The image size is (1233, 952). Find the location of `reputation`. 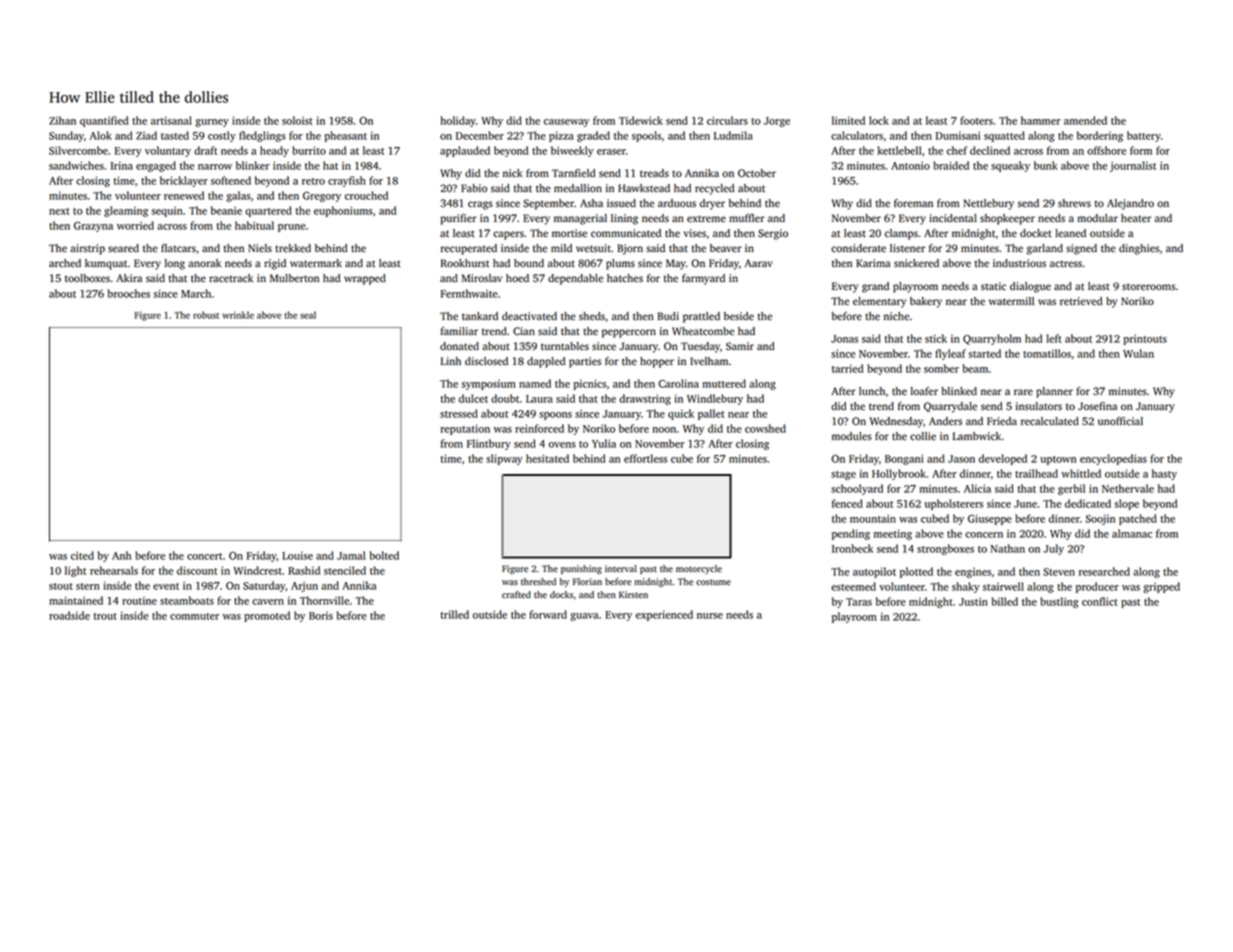

reputation is located at coordinates (465, 429).
